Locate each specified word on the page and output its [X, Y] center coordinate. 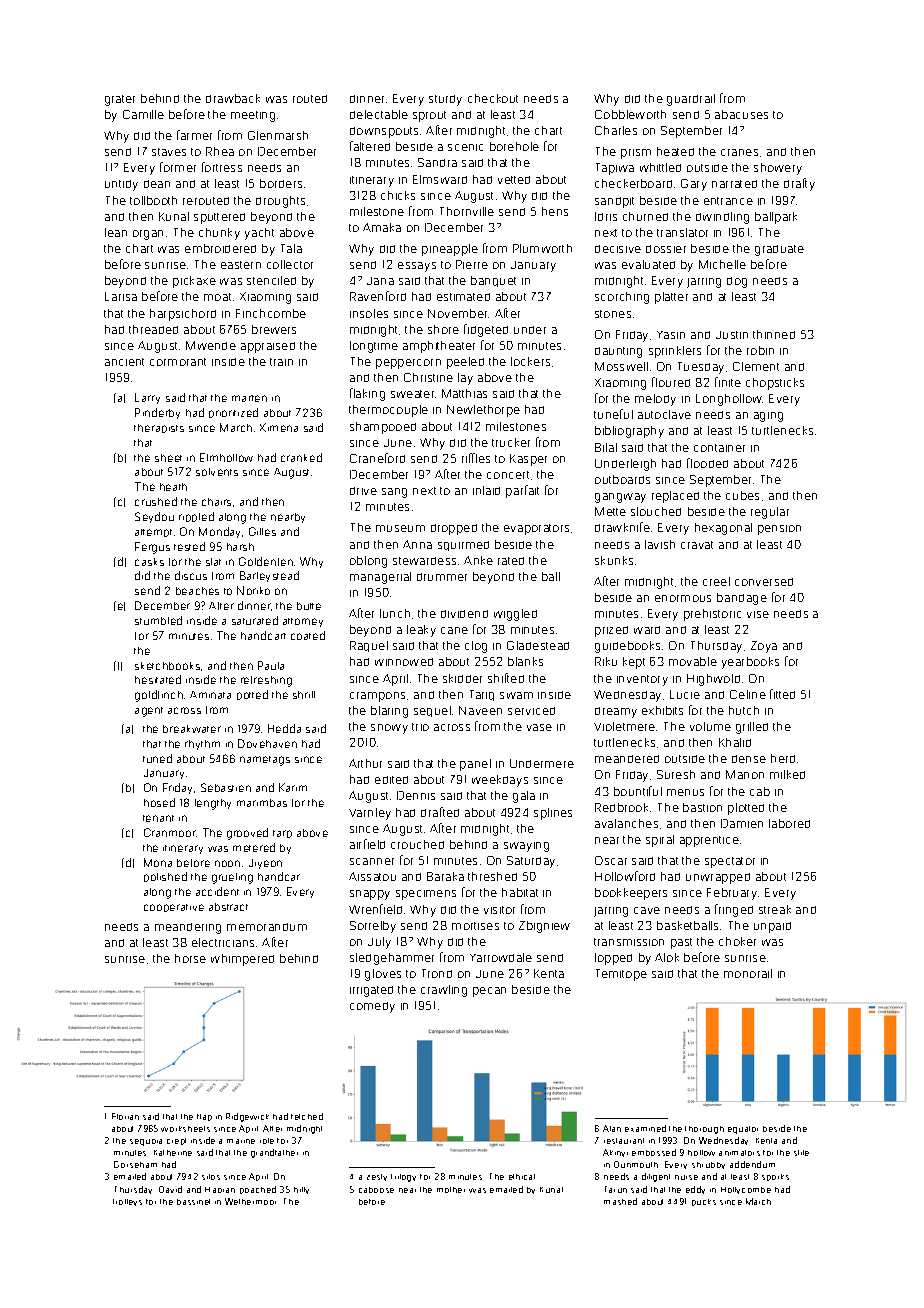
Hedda [284, 728]
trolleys [127, 1202]
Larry [147, 398]
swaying [526, 847]
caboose [376, 1190]
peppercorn [408, 364]
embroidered [220, 248]
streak [775, 909]
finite [728, 382]
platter [671, 298]
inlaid [486, 490]
